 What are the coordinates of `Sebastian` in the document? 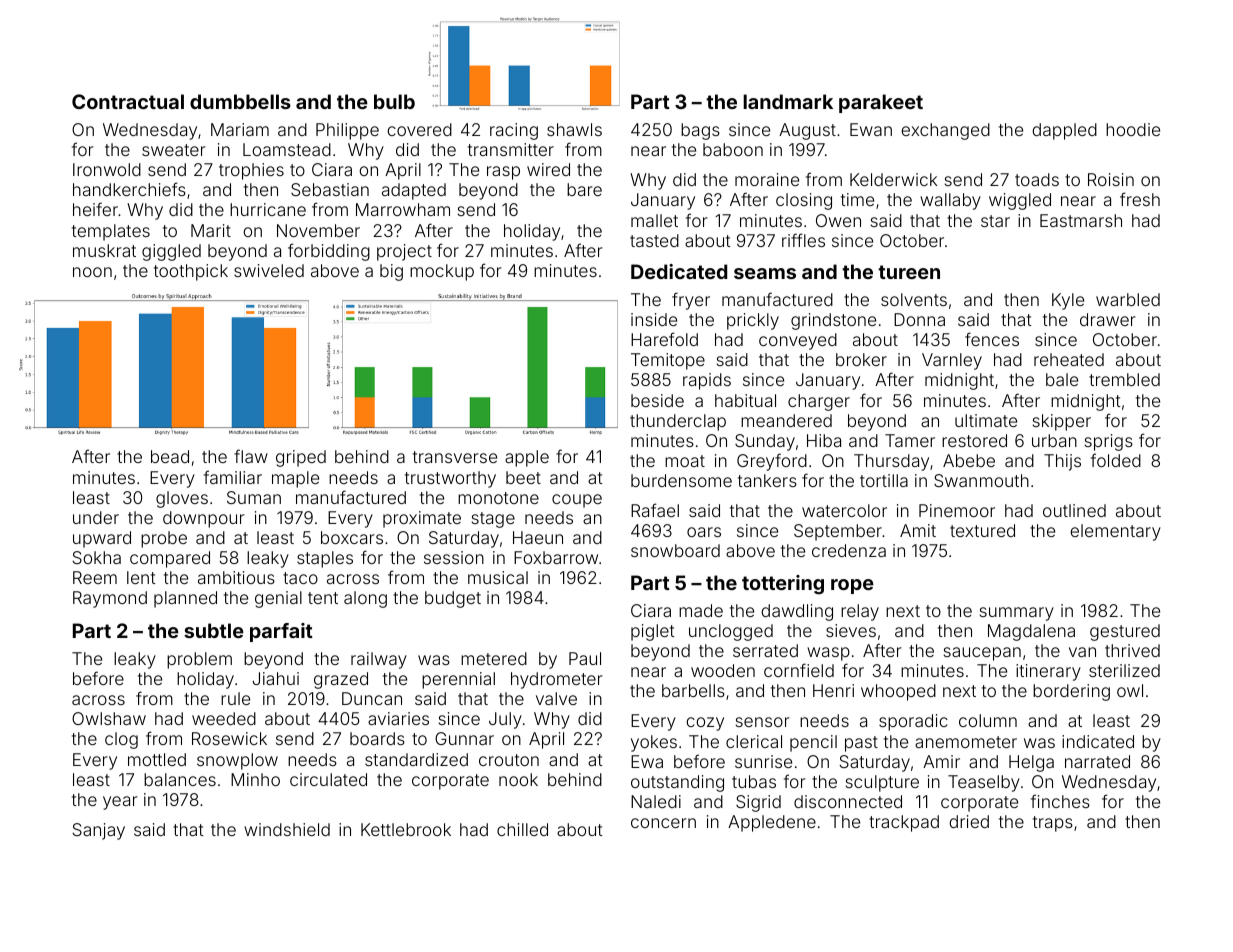 It's located at (330, 189).
